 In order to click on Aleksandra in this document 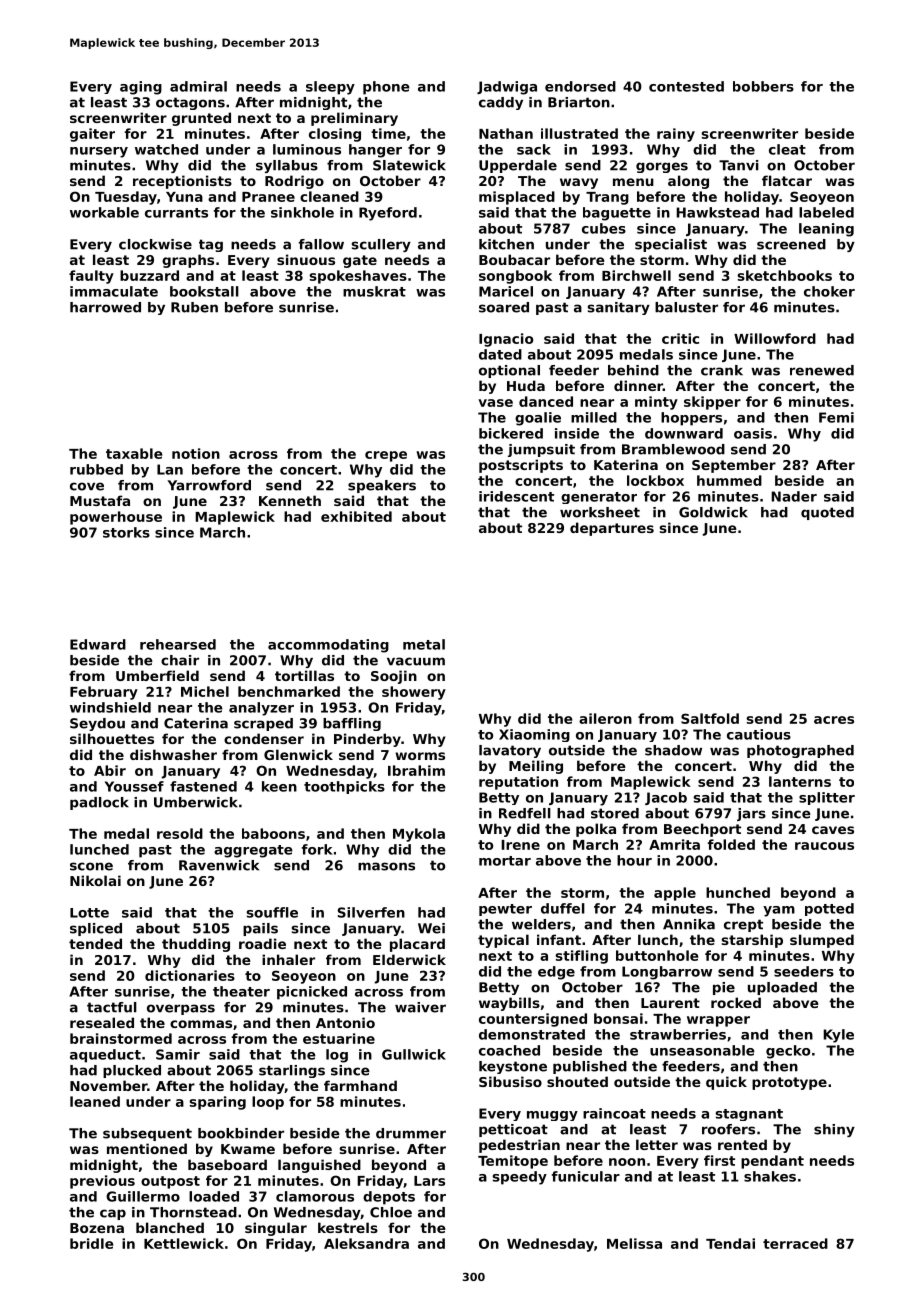, I will do `click(366, 1243)`.
